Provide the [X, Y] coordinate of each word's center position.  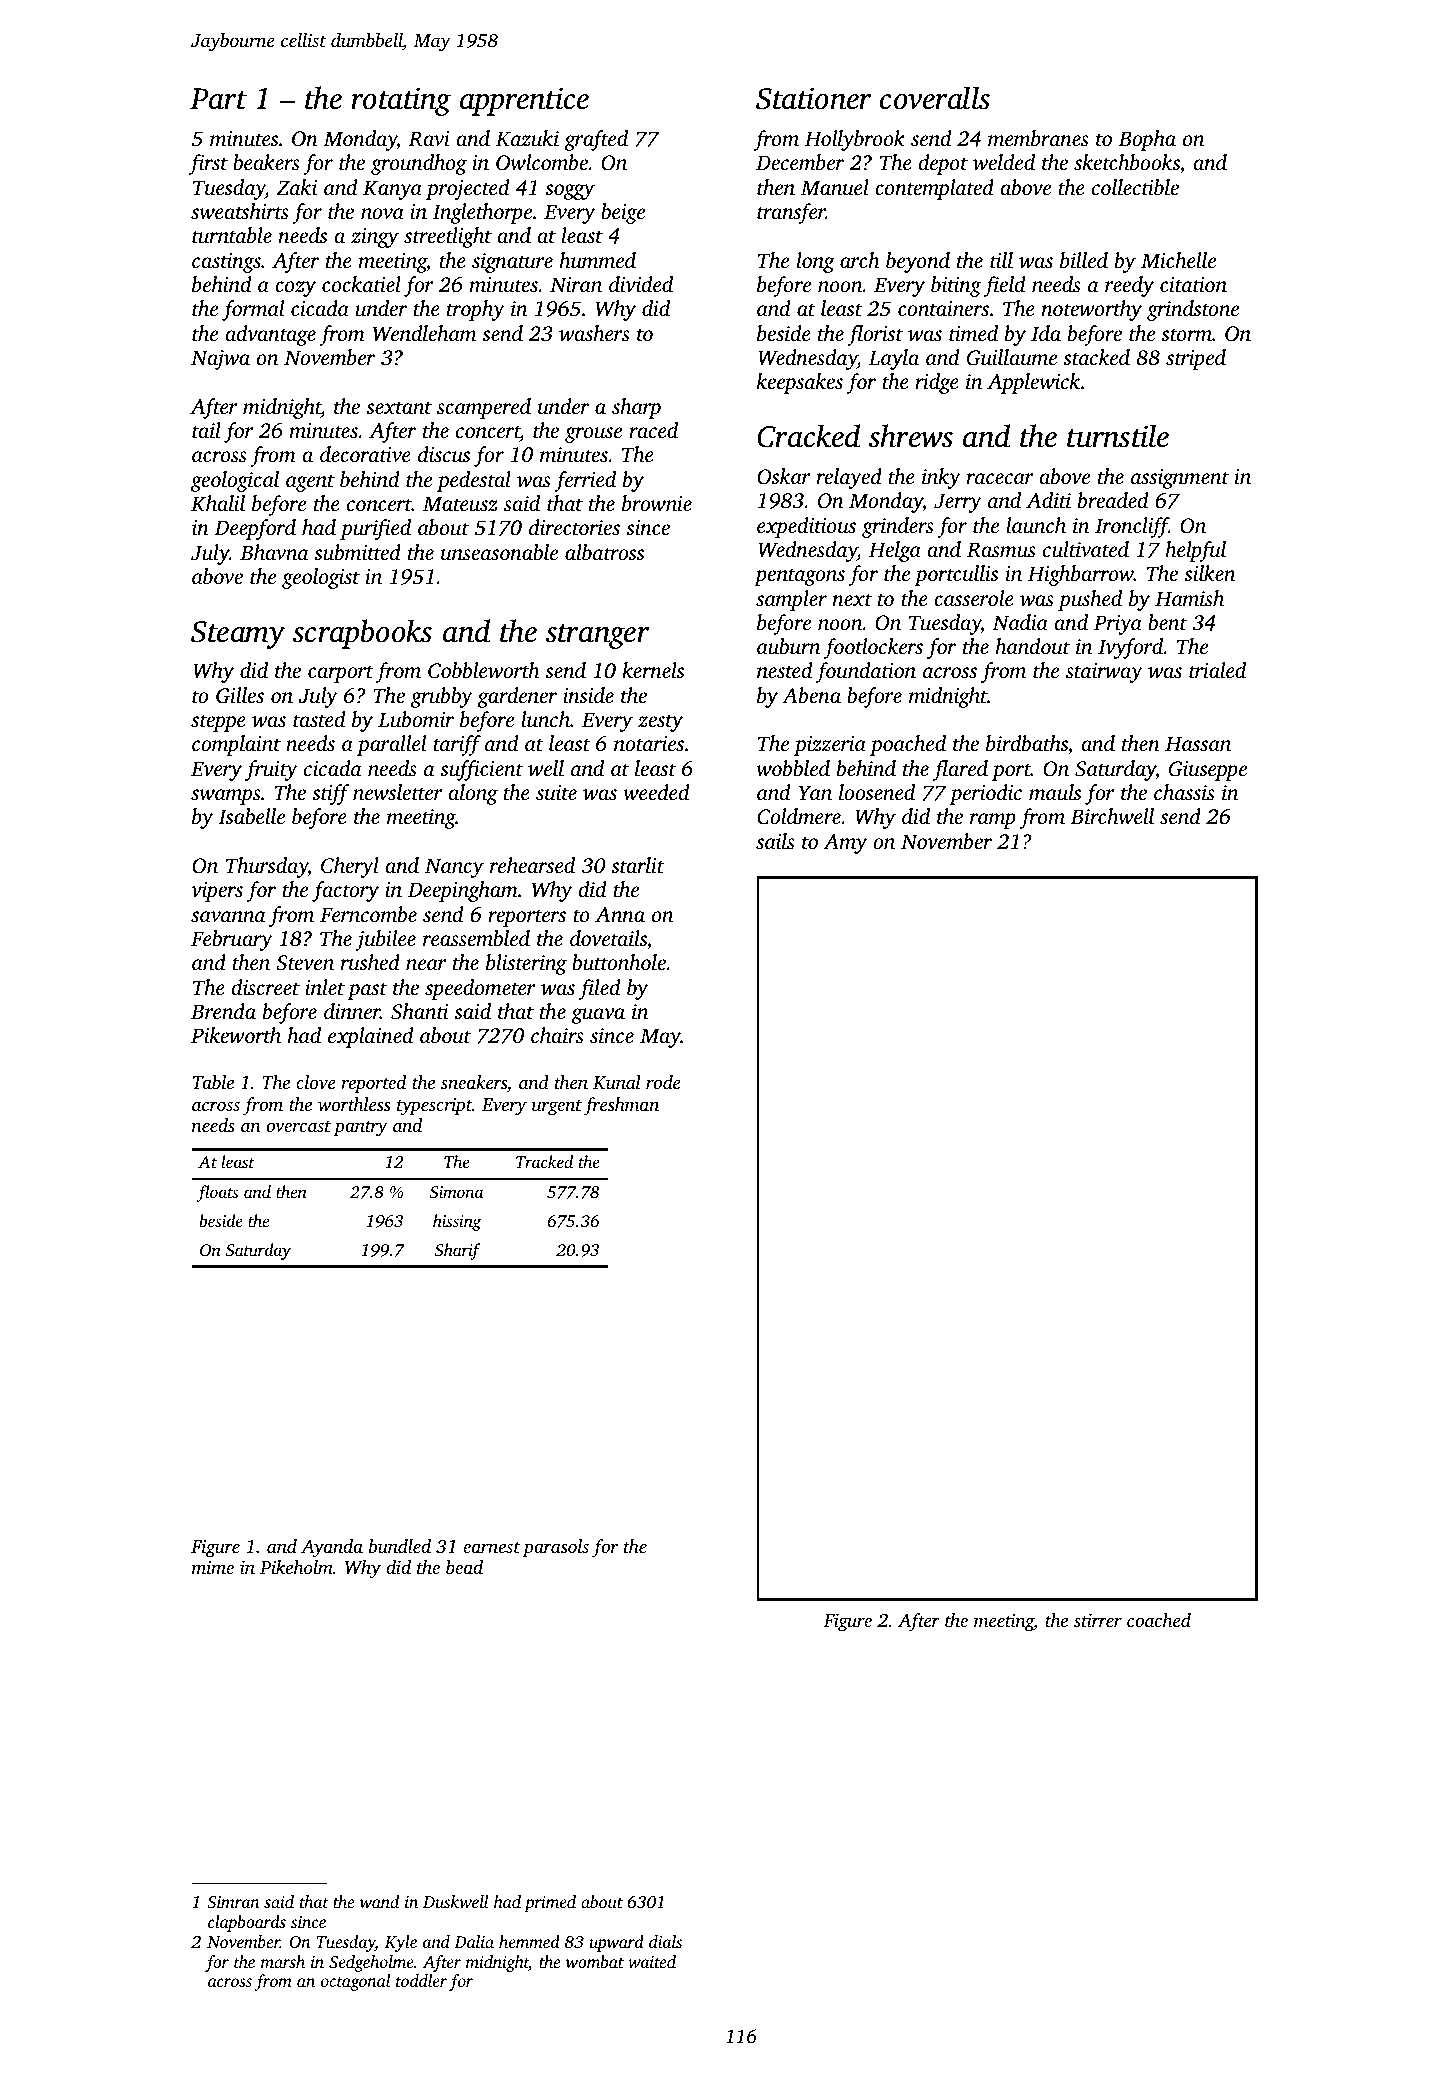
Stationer [814, 99]
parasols [556, 1548]
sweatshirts [240, 211]
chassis [1184, 792]
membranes [1038, 138]
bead [464, 1567]
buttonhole [619, 962]
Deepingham [463, 891]
